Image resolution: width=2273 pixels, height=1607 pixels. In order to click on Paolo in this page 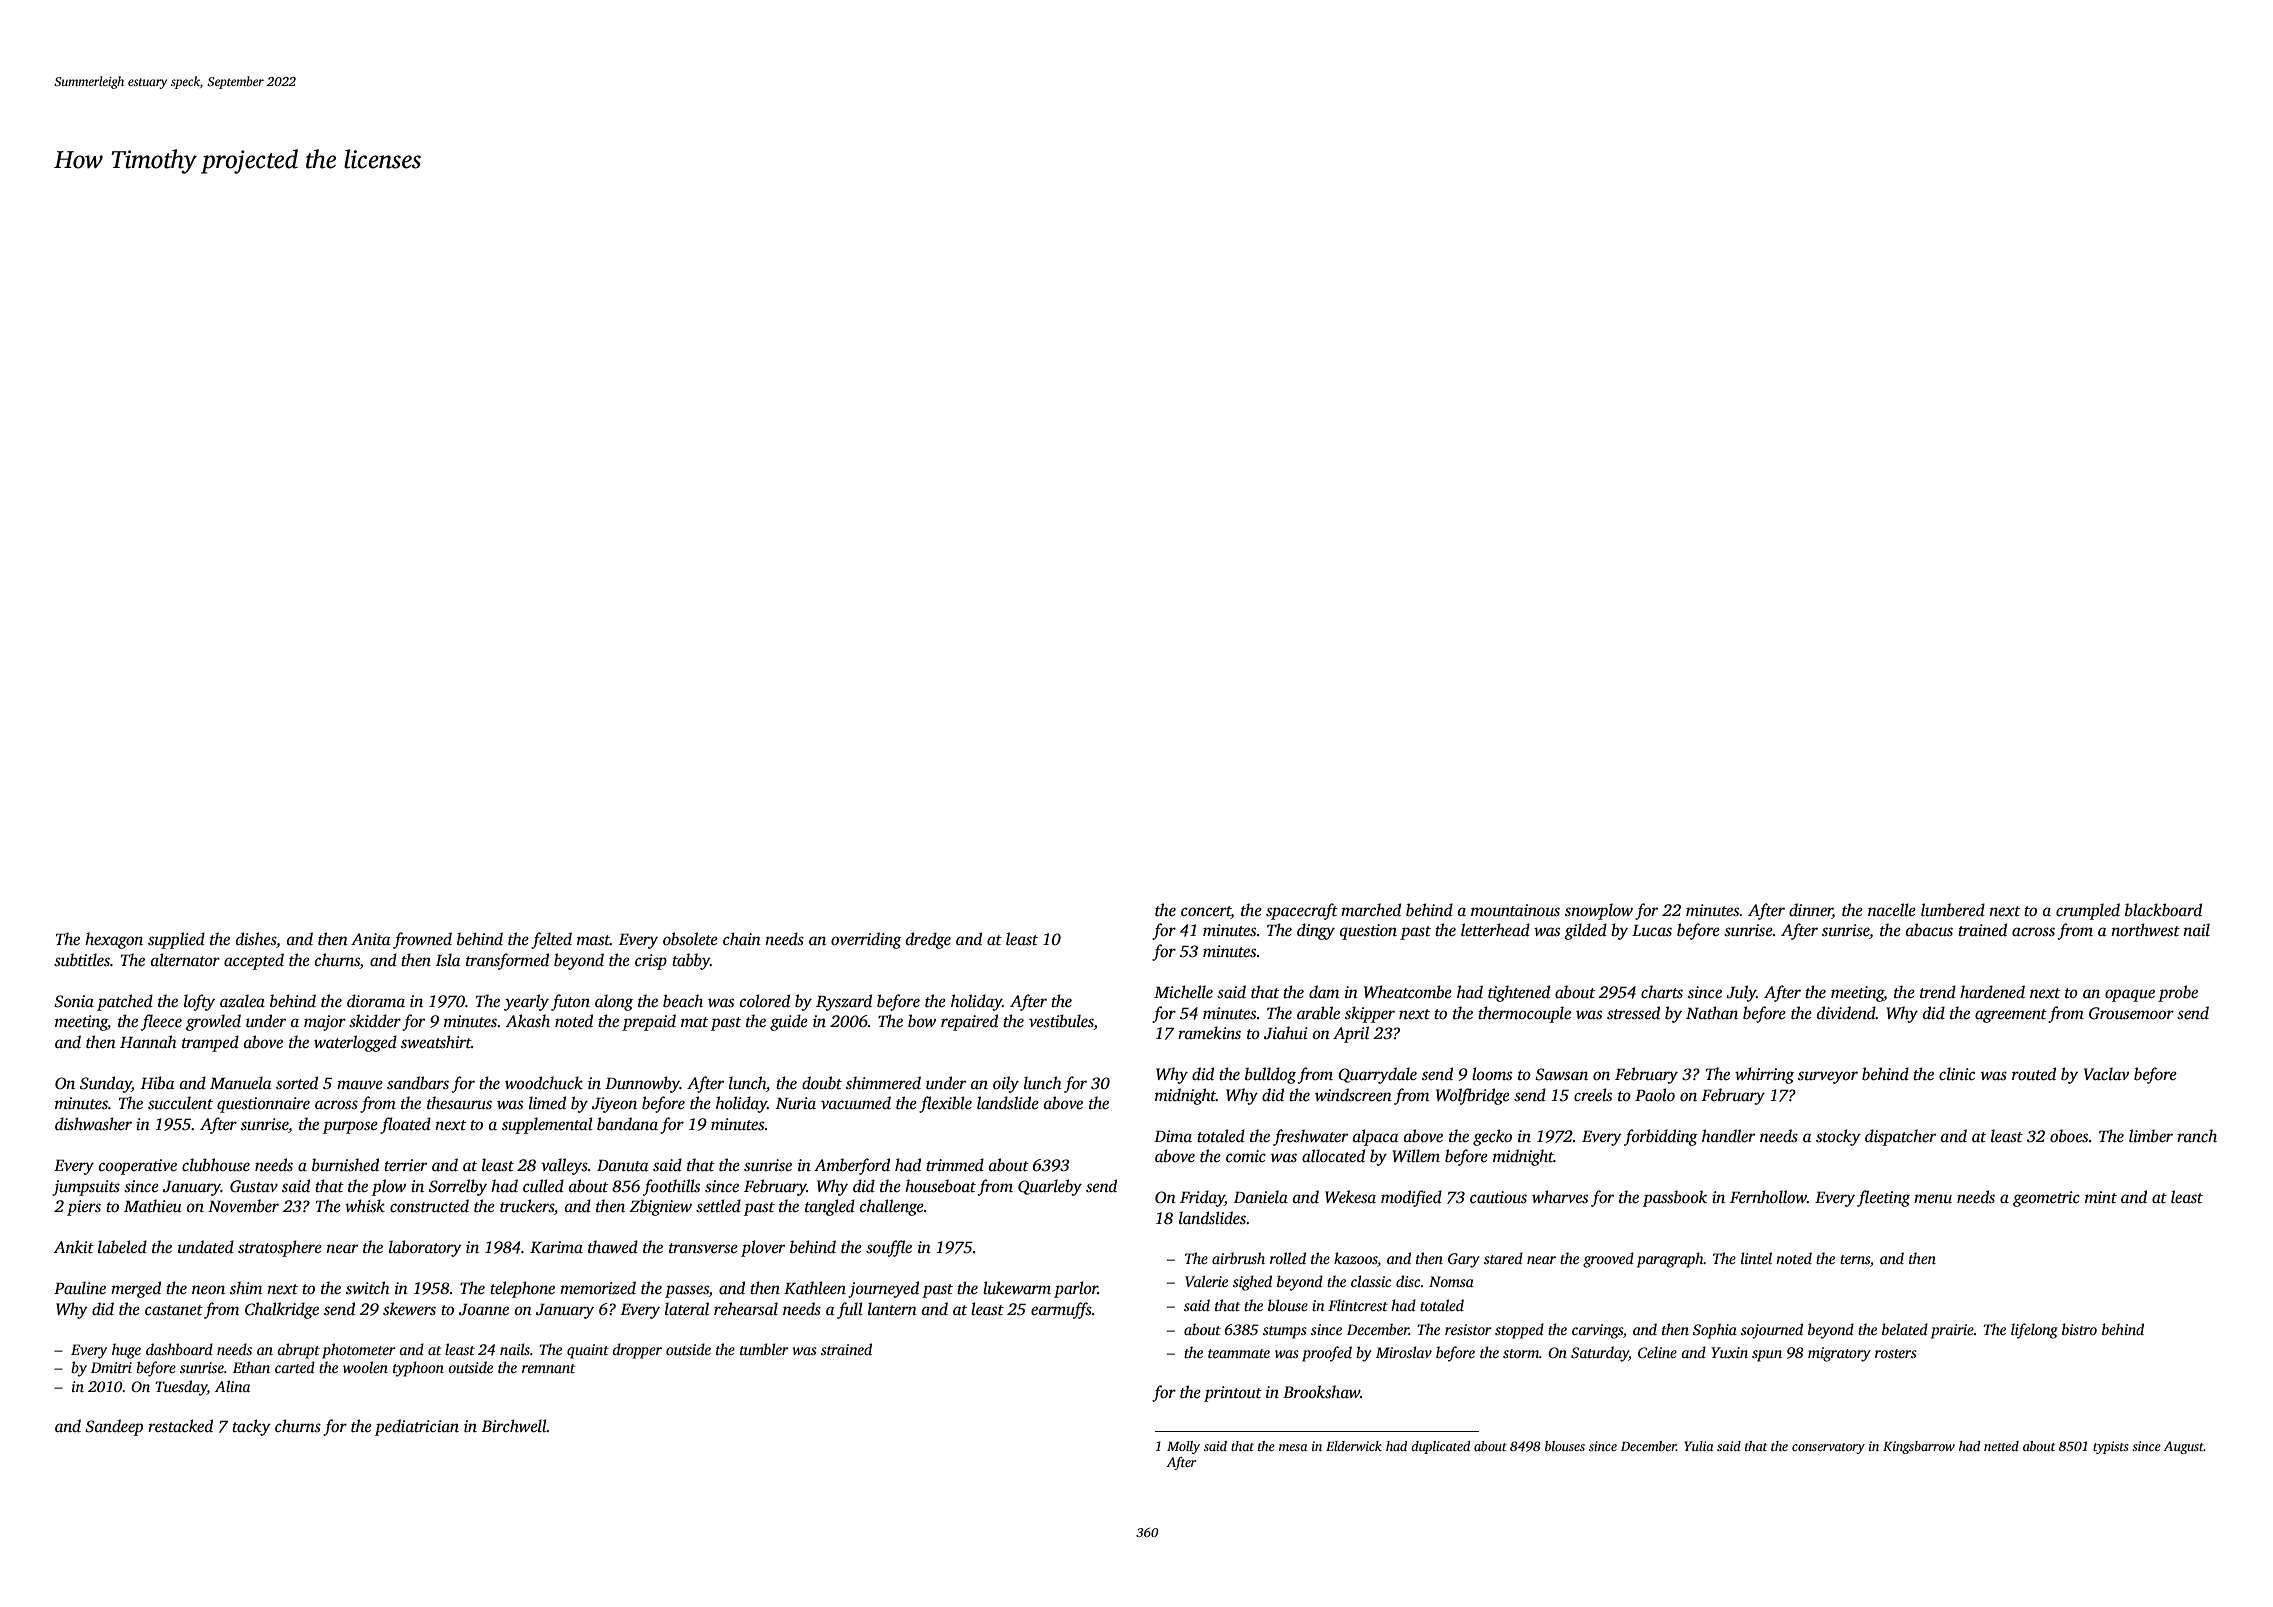, I will do `click(1655, 1094)`.
